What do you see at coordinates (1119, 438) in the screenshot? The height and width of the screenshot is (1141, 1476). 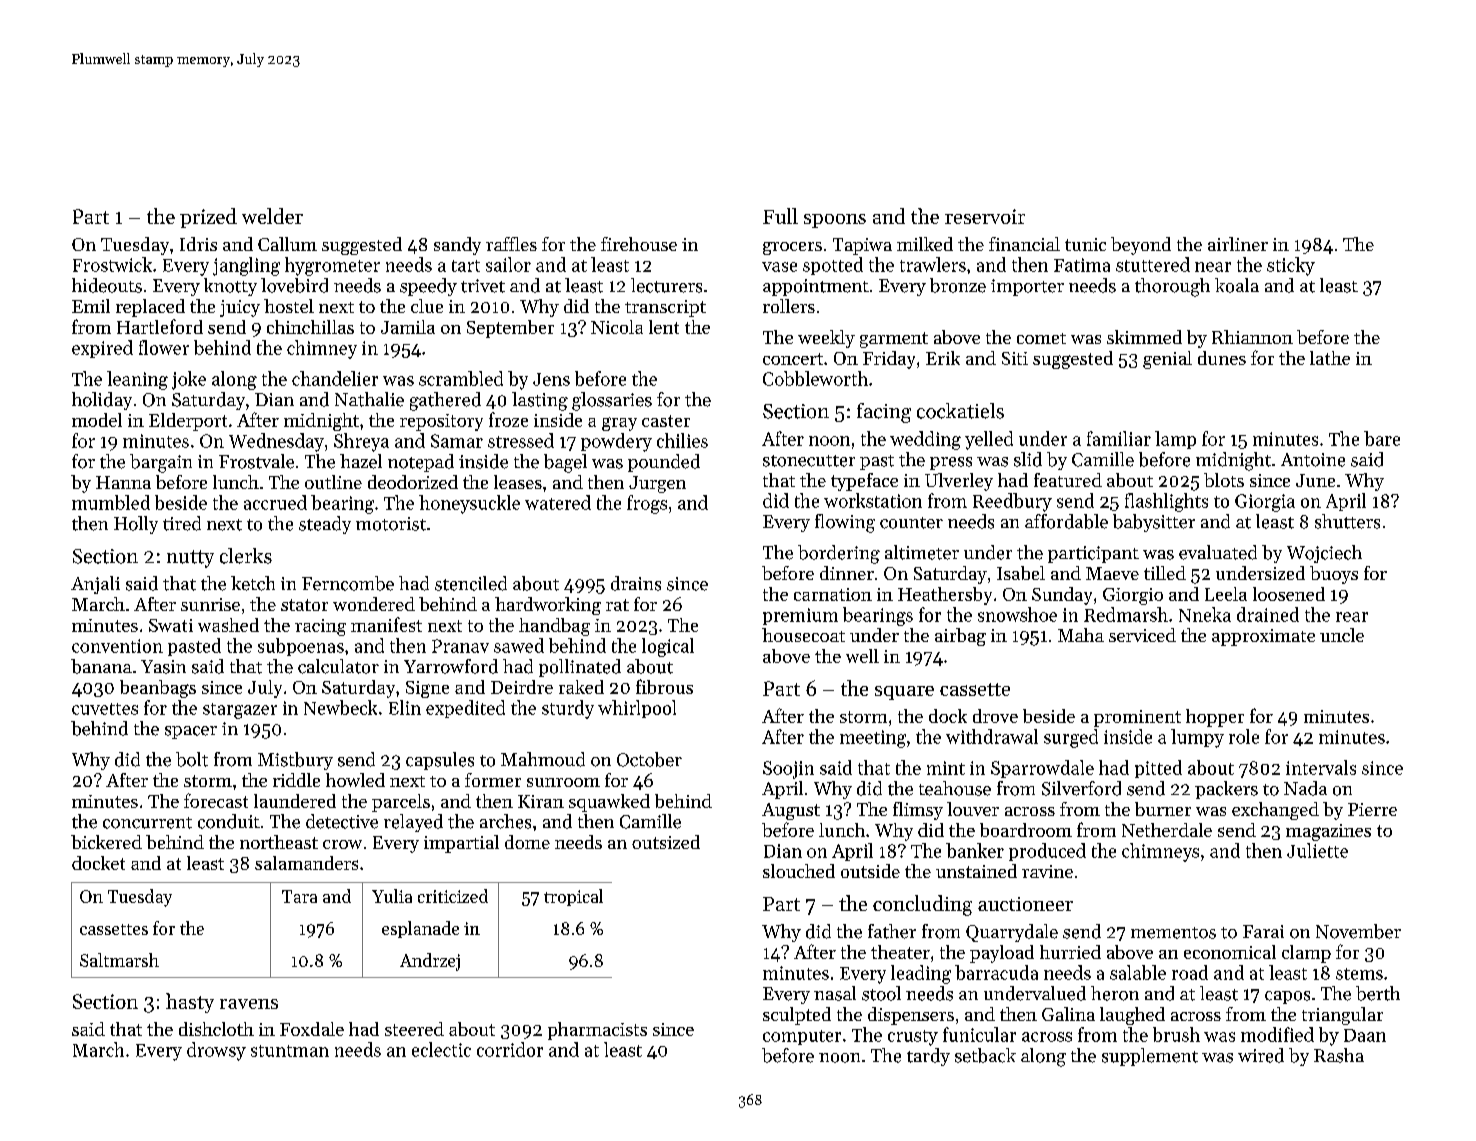 I see `familiar` at bounding box center [1119, 438].
